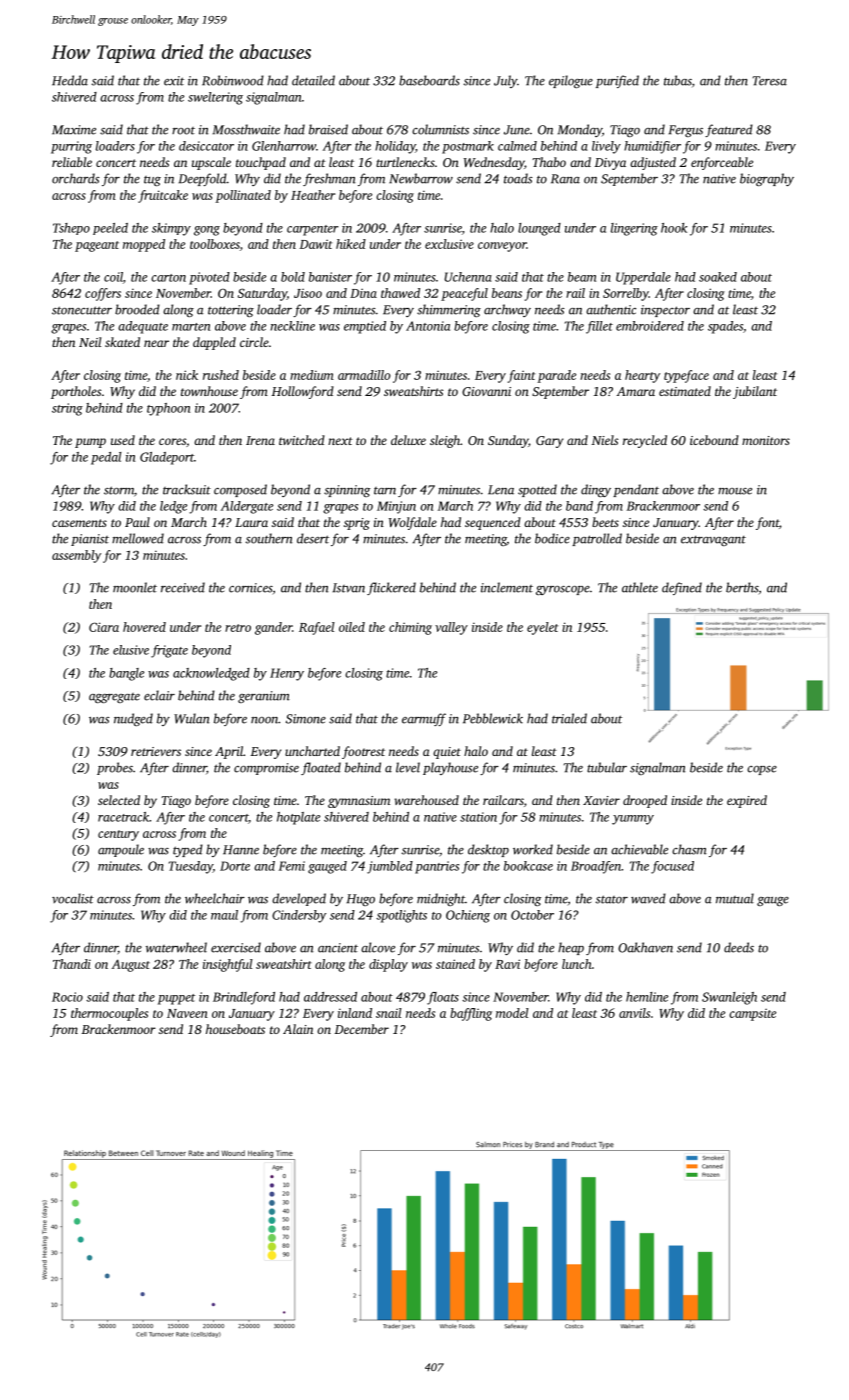 Image resolution: width=849 pixels, height=1400 pixels. What do you see at coordinates (349, 588) in the screenshot?
I see `Istvan` at bounding box center [349, 588].
